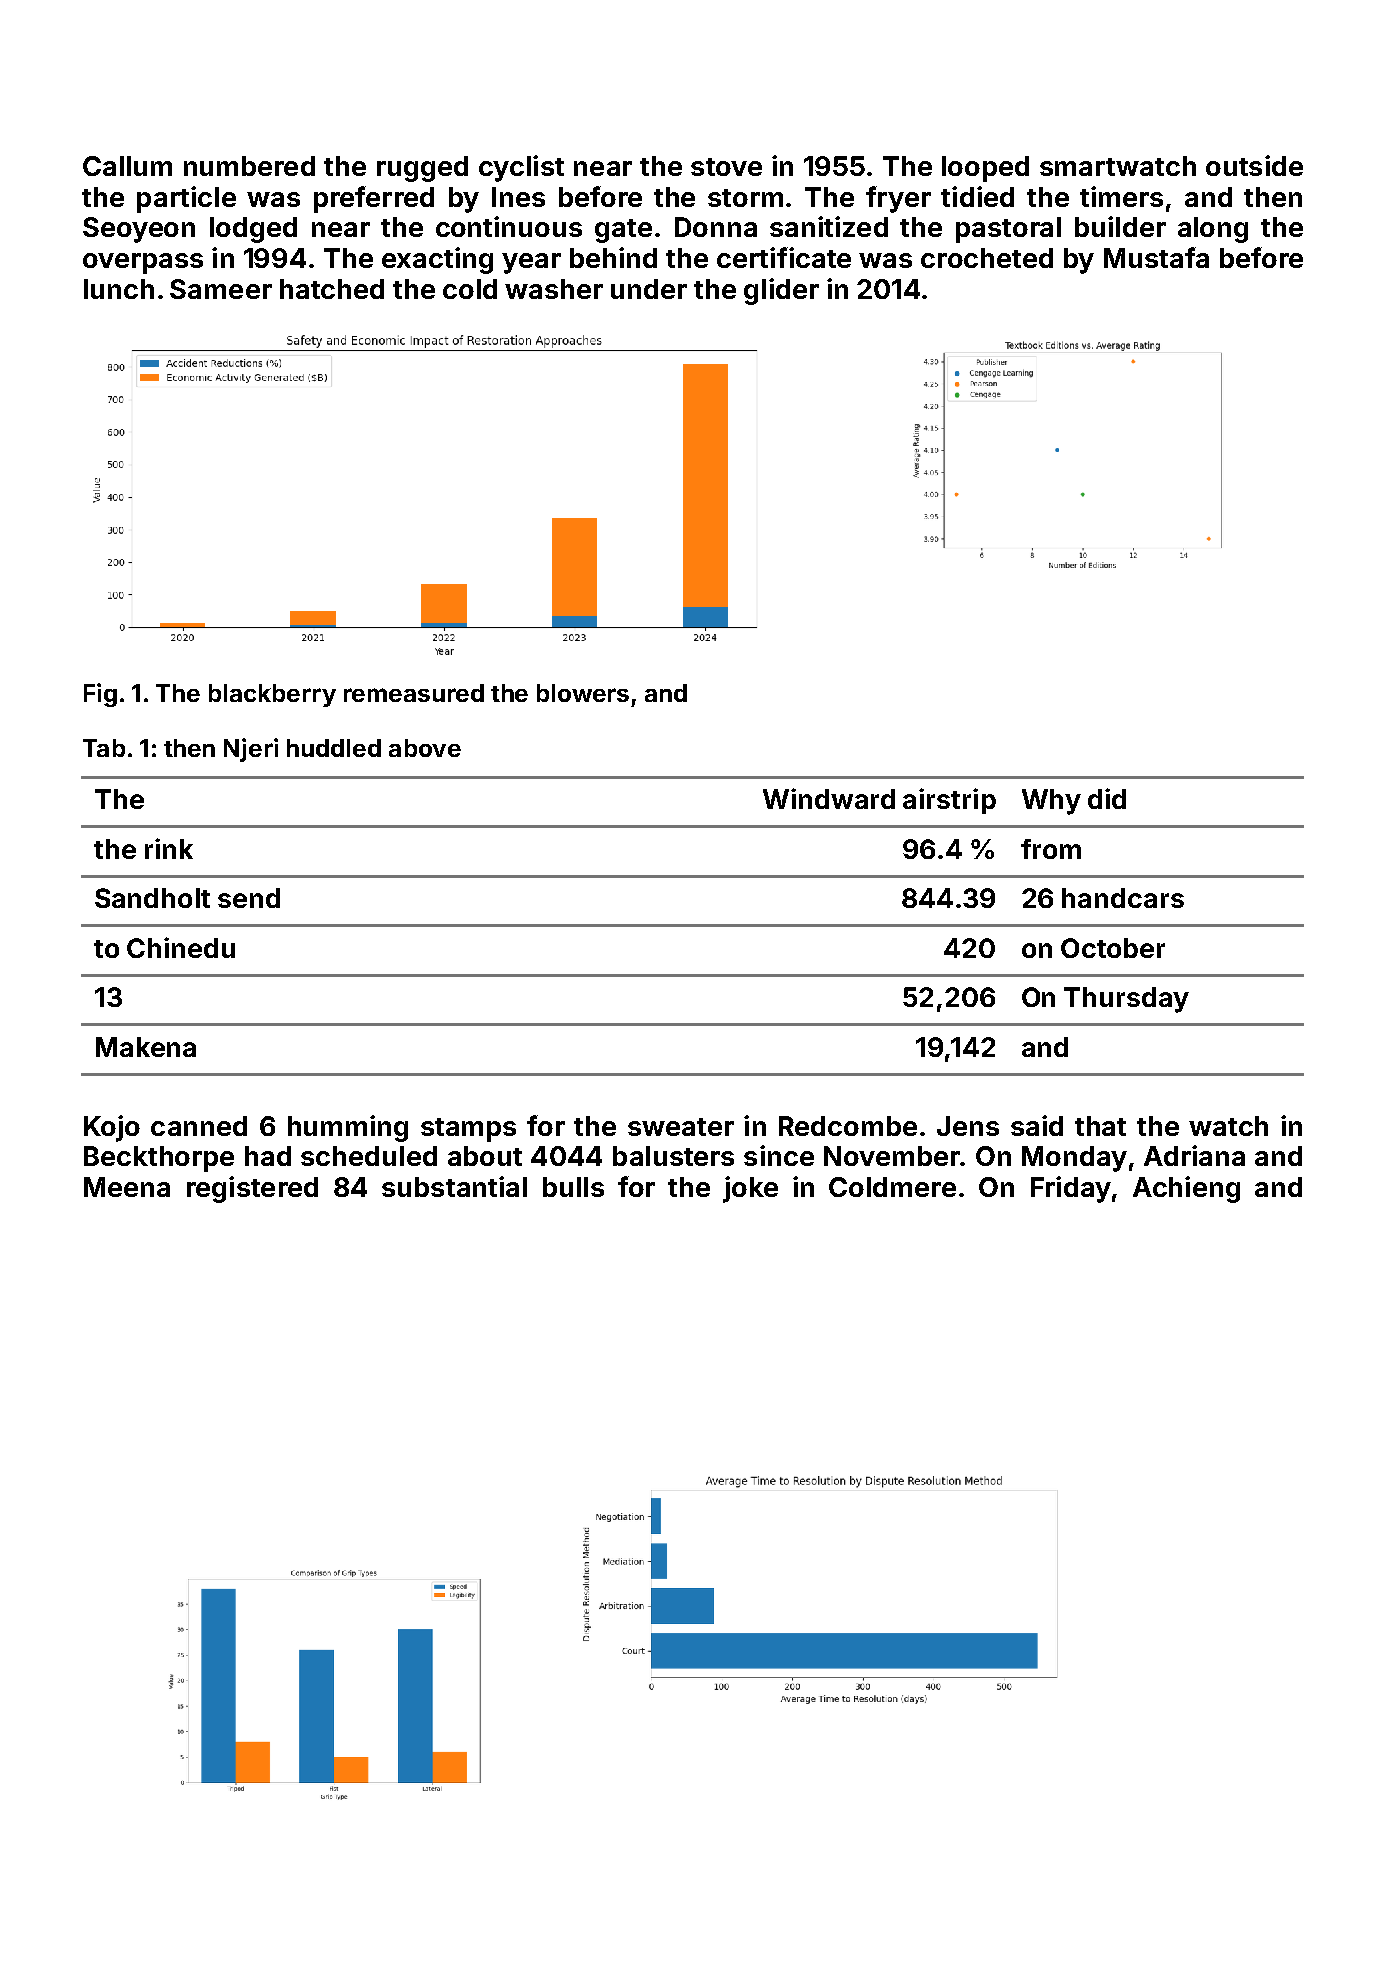 This screenshot has height=1969, width=1386. I want to click on rink, so click(169, 848).
